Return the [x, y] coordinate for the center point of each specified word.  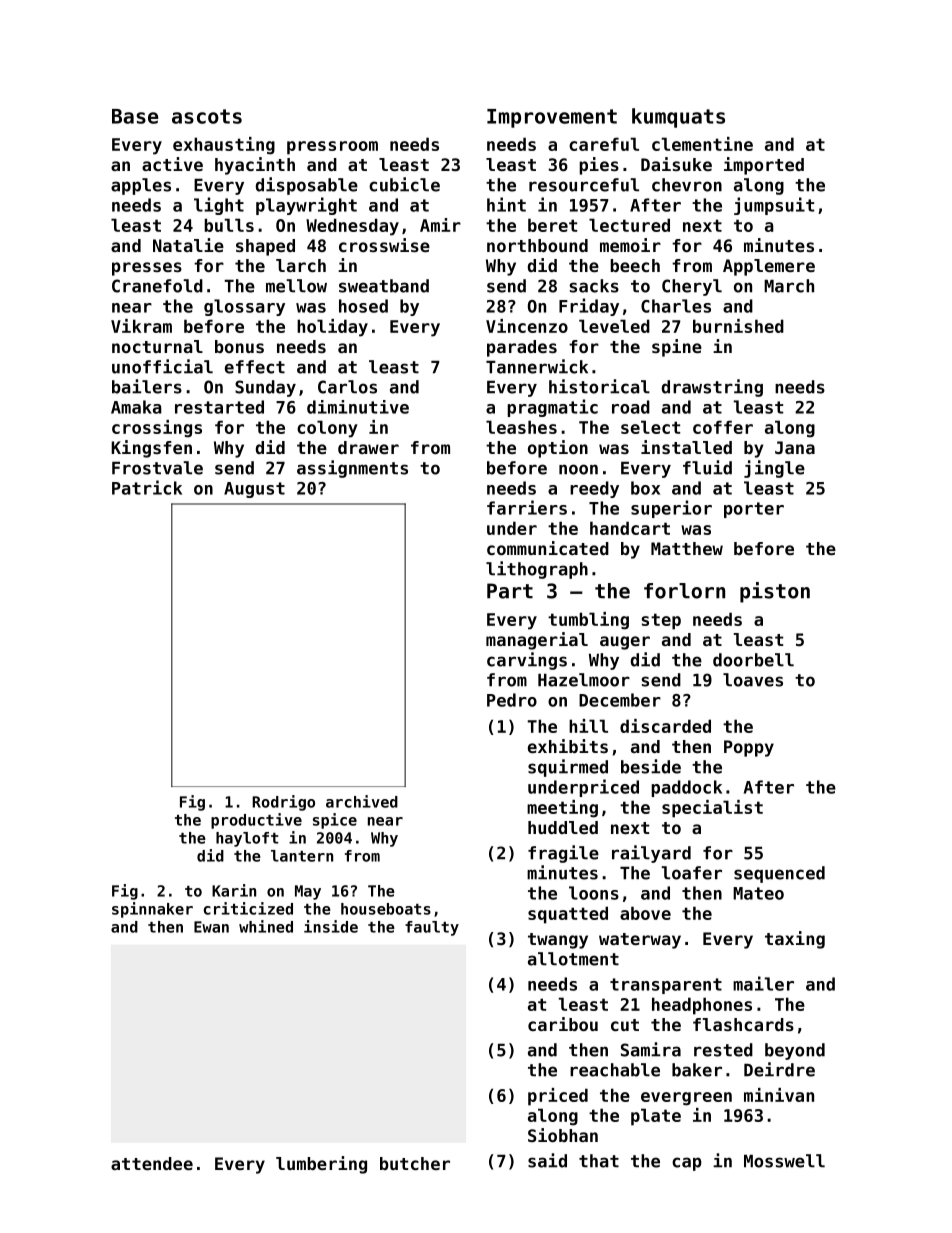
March [789, 286]
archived [362, 801]
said [547, 1160]
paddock [686, 788]
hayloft [247, 839]
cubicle [404, 184]
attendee [152, 1163]
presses [147, 269]
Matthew [687, 548]
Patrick [147, 487]
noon [578, 469]
